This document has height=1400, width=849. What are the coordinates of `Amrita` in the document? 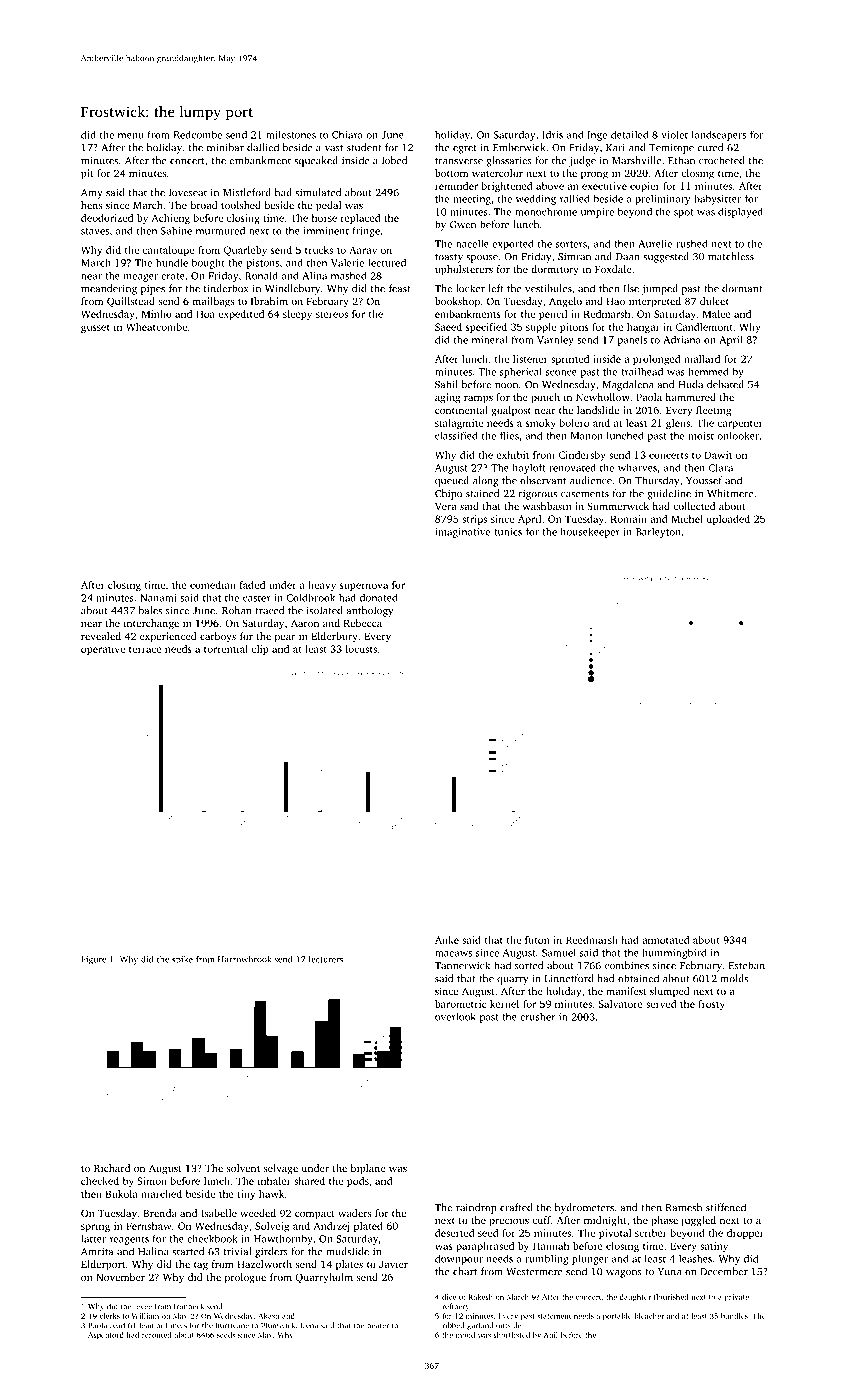 It's located at (97, 1252).
